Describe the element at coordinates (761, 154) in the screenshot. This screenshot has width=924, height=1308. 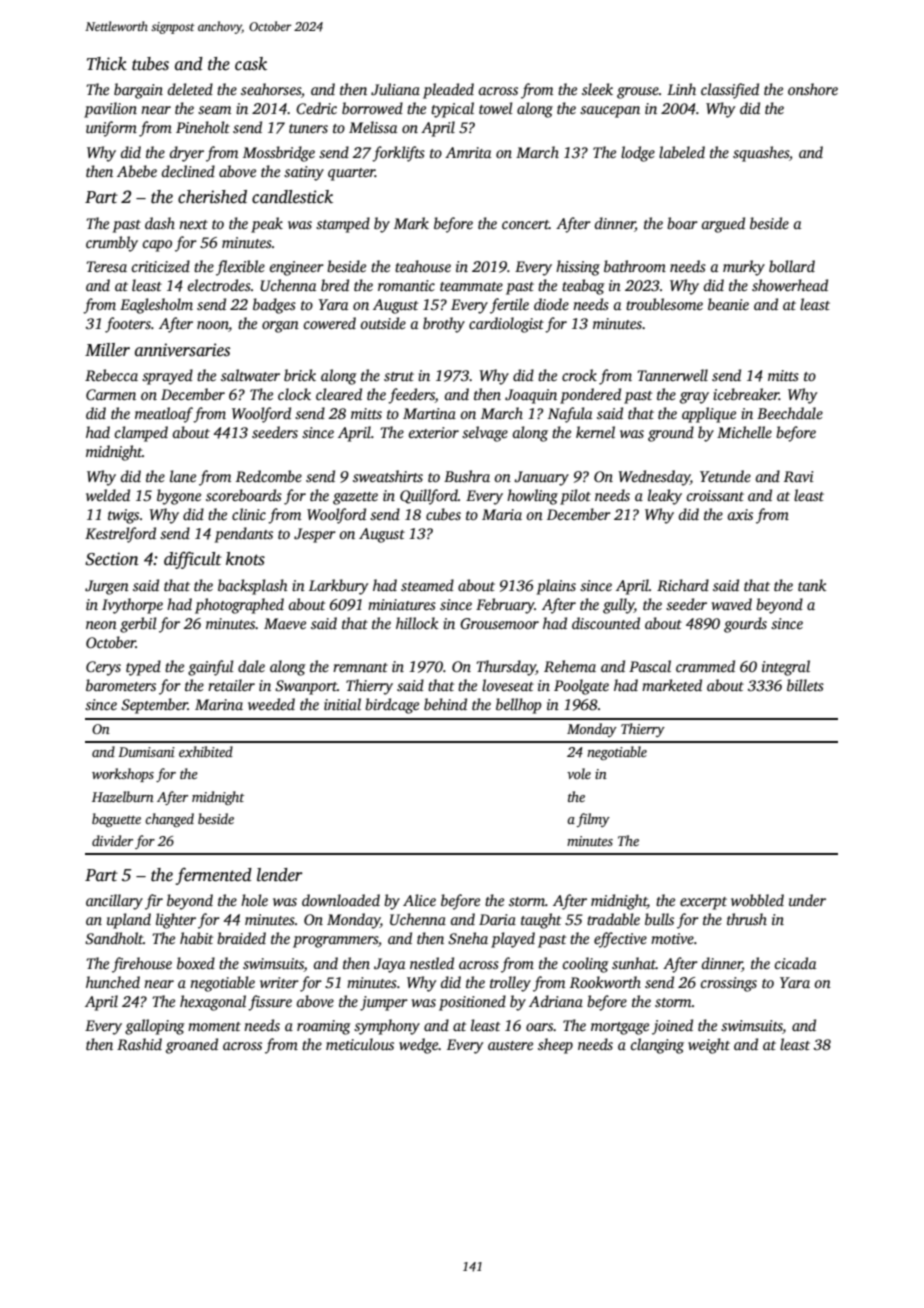
I see `squashes` at that location.
